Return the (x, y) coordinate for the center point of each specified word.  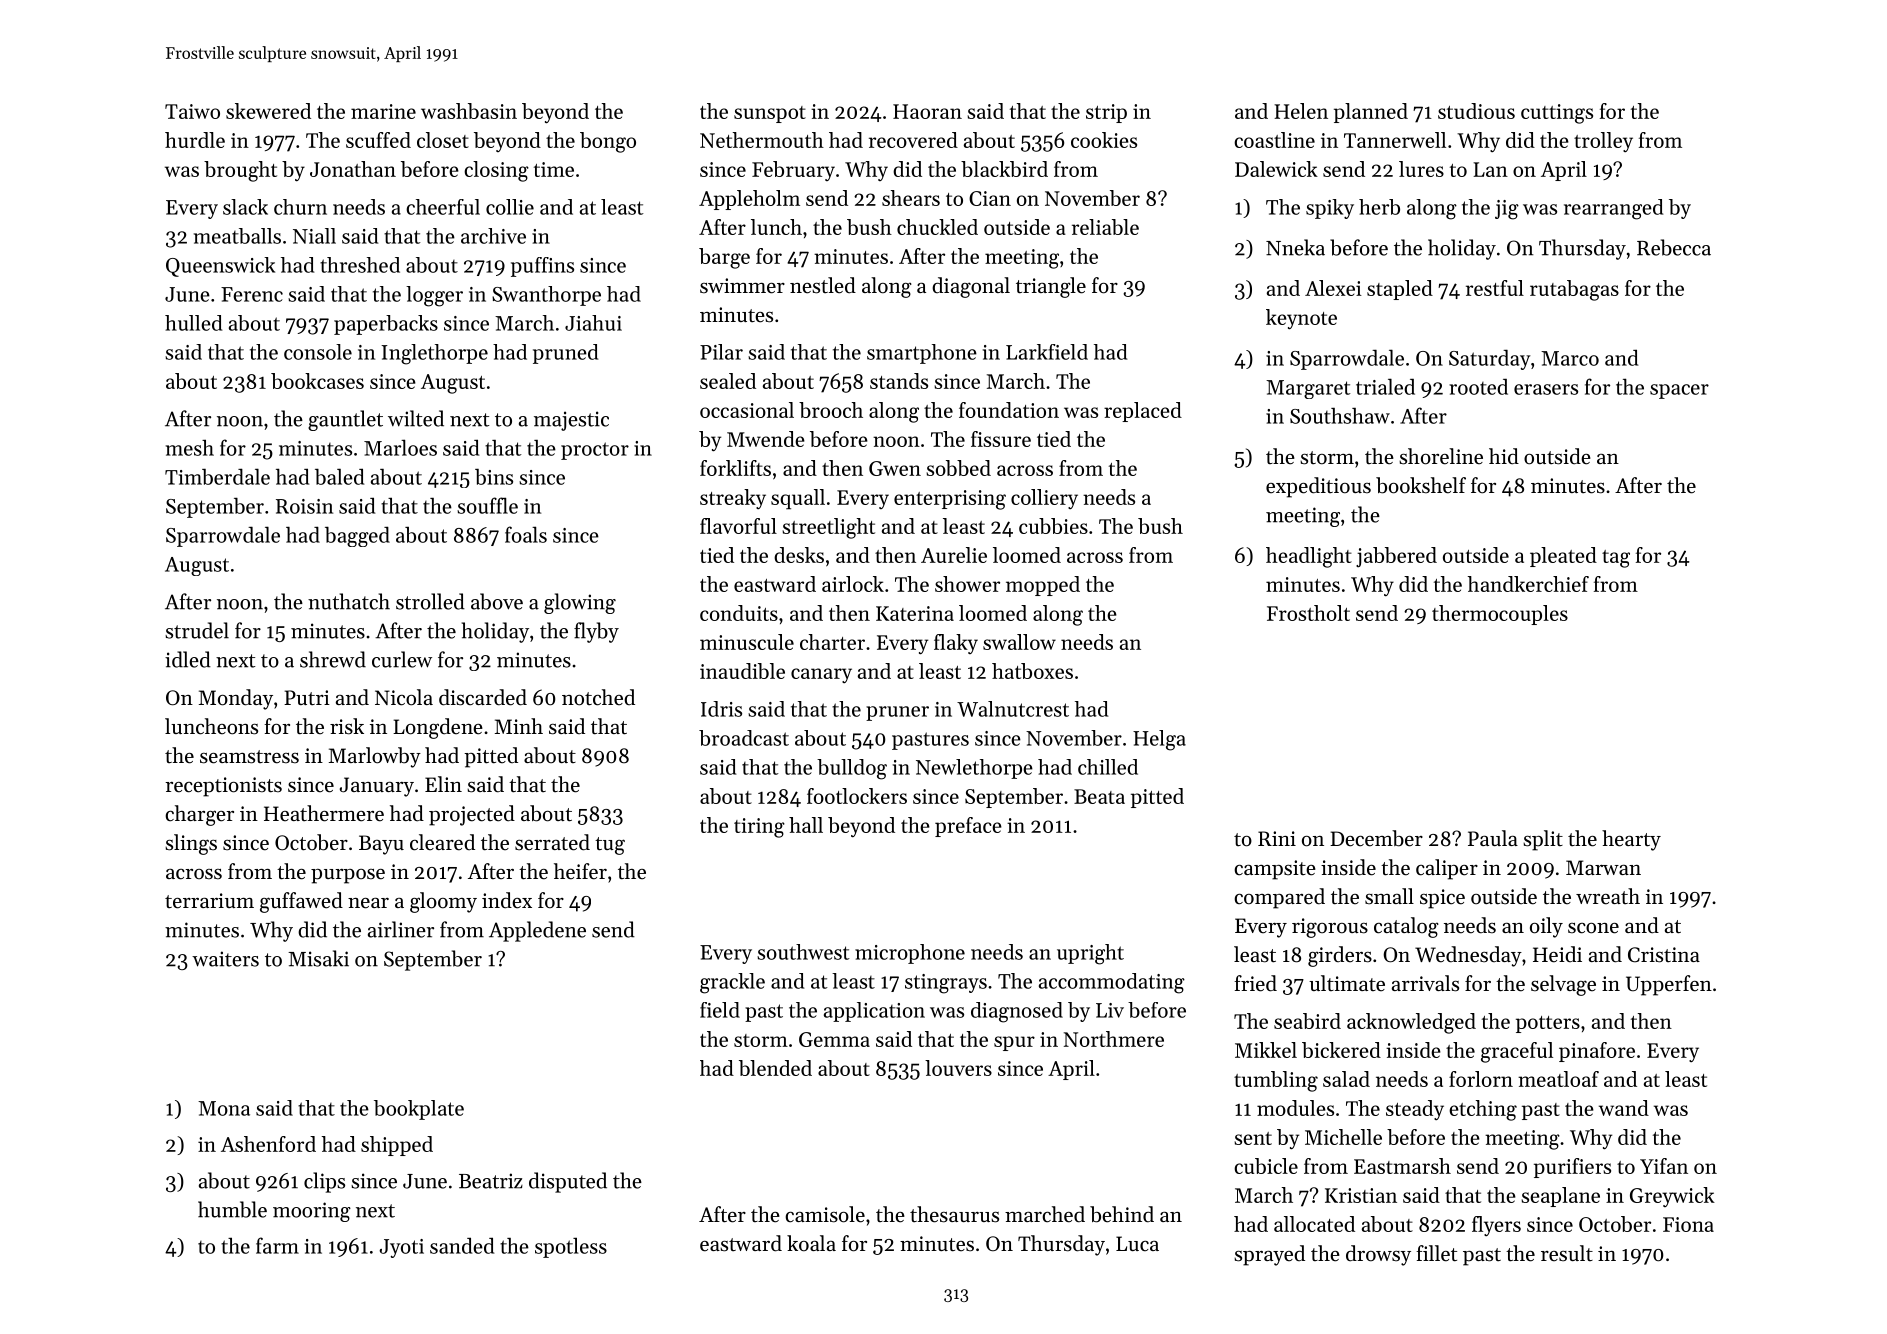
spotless (571, 1247)
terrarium (209, 901)
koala (811, 1243)
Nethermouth (762, 140)
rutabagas (1574, 290)
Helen (1301, 111)
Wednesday (1468, 956)
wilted (416, 418)
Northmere (1114, 1039)
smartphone (922, 354)
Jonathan (353, 169)
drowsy (1378, 1255)
